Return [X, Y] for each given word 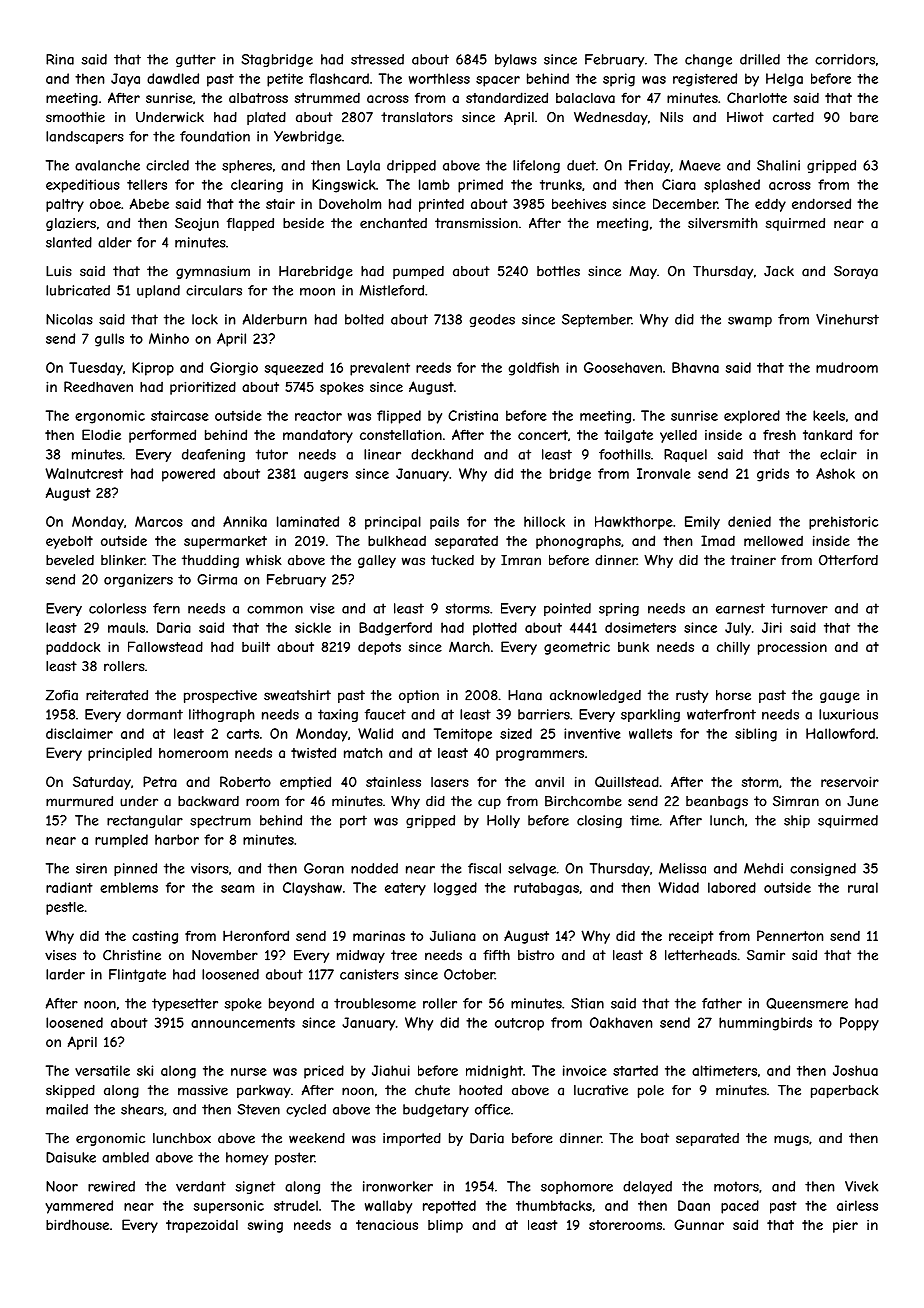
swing [265, 1226]
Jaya [125, 80]
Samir [766, 955]
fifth [496, 955]
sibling [756, 735]
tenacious [387, 1225]
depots [379, 648]
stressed [377, 59]
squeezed [294, 369]
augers [326, 476]
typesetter [185, 1004]
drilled [760, 59]
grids [773, 475]
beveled [70, 560]
